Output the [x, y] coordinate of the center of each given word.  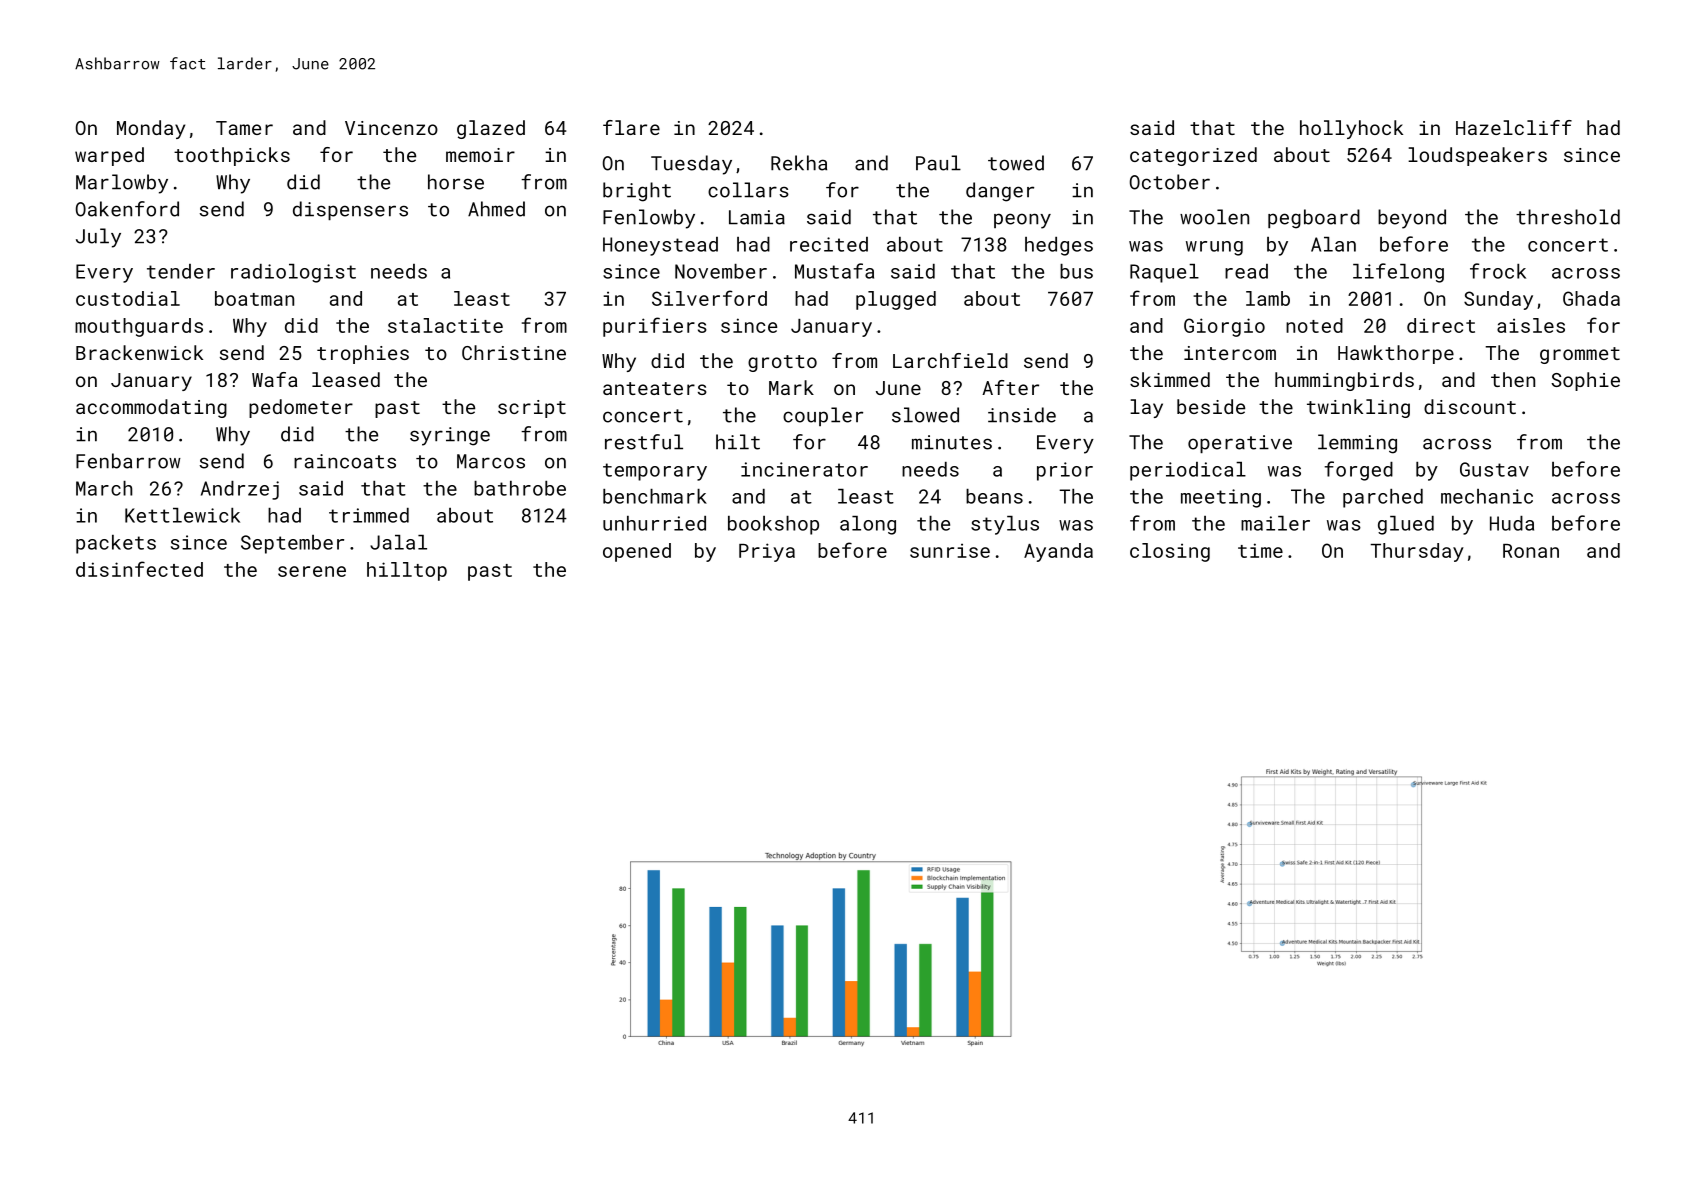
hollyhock [1351, 129]
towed [1016, 163]
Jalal [398, 542]
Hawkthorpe [1396, 354]
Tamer [244, 128]
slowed [925, 415]
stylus [1005, 525]
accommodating [151, 408]
